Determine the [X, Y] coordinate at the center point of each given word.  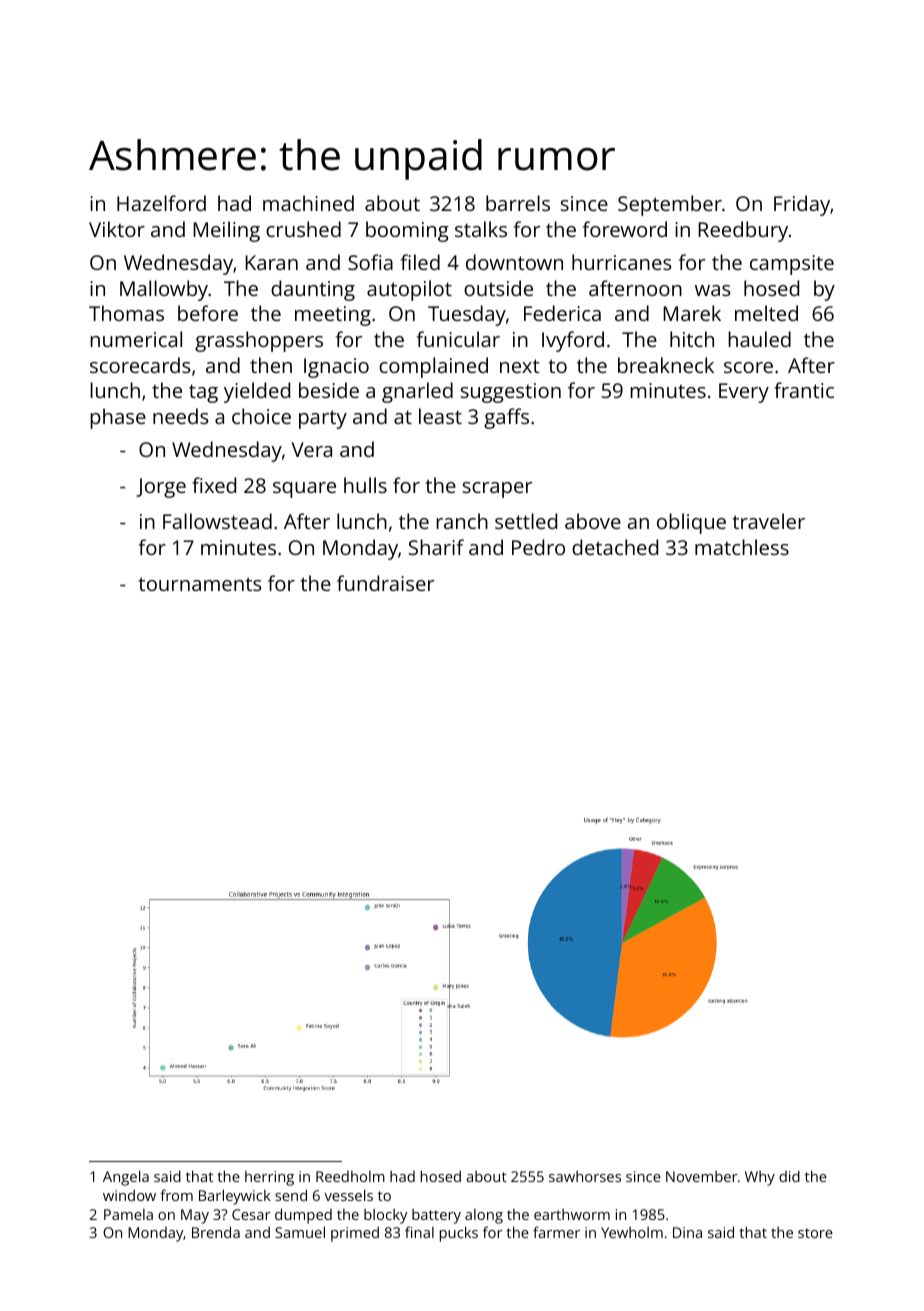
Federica [562, 313]
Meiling [226, 231]
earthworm [572, 1214]
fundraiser [385, 583]
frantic [804, 390]
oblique [691, 523]
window [129, 1195]
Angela [126, 1178]
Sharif [436, 547]
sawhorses [585, 1176]
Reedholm [350, 1176]
